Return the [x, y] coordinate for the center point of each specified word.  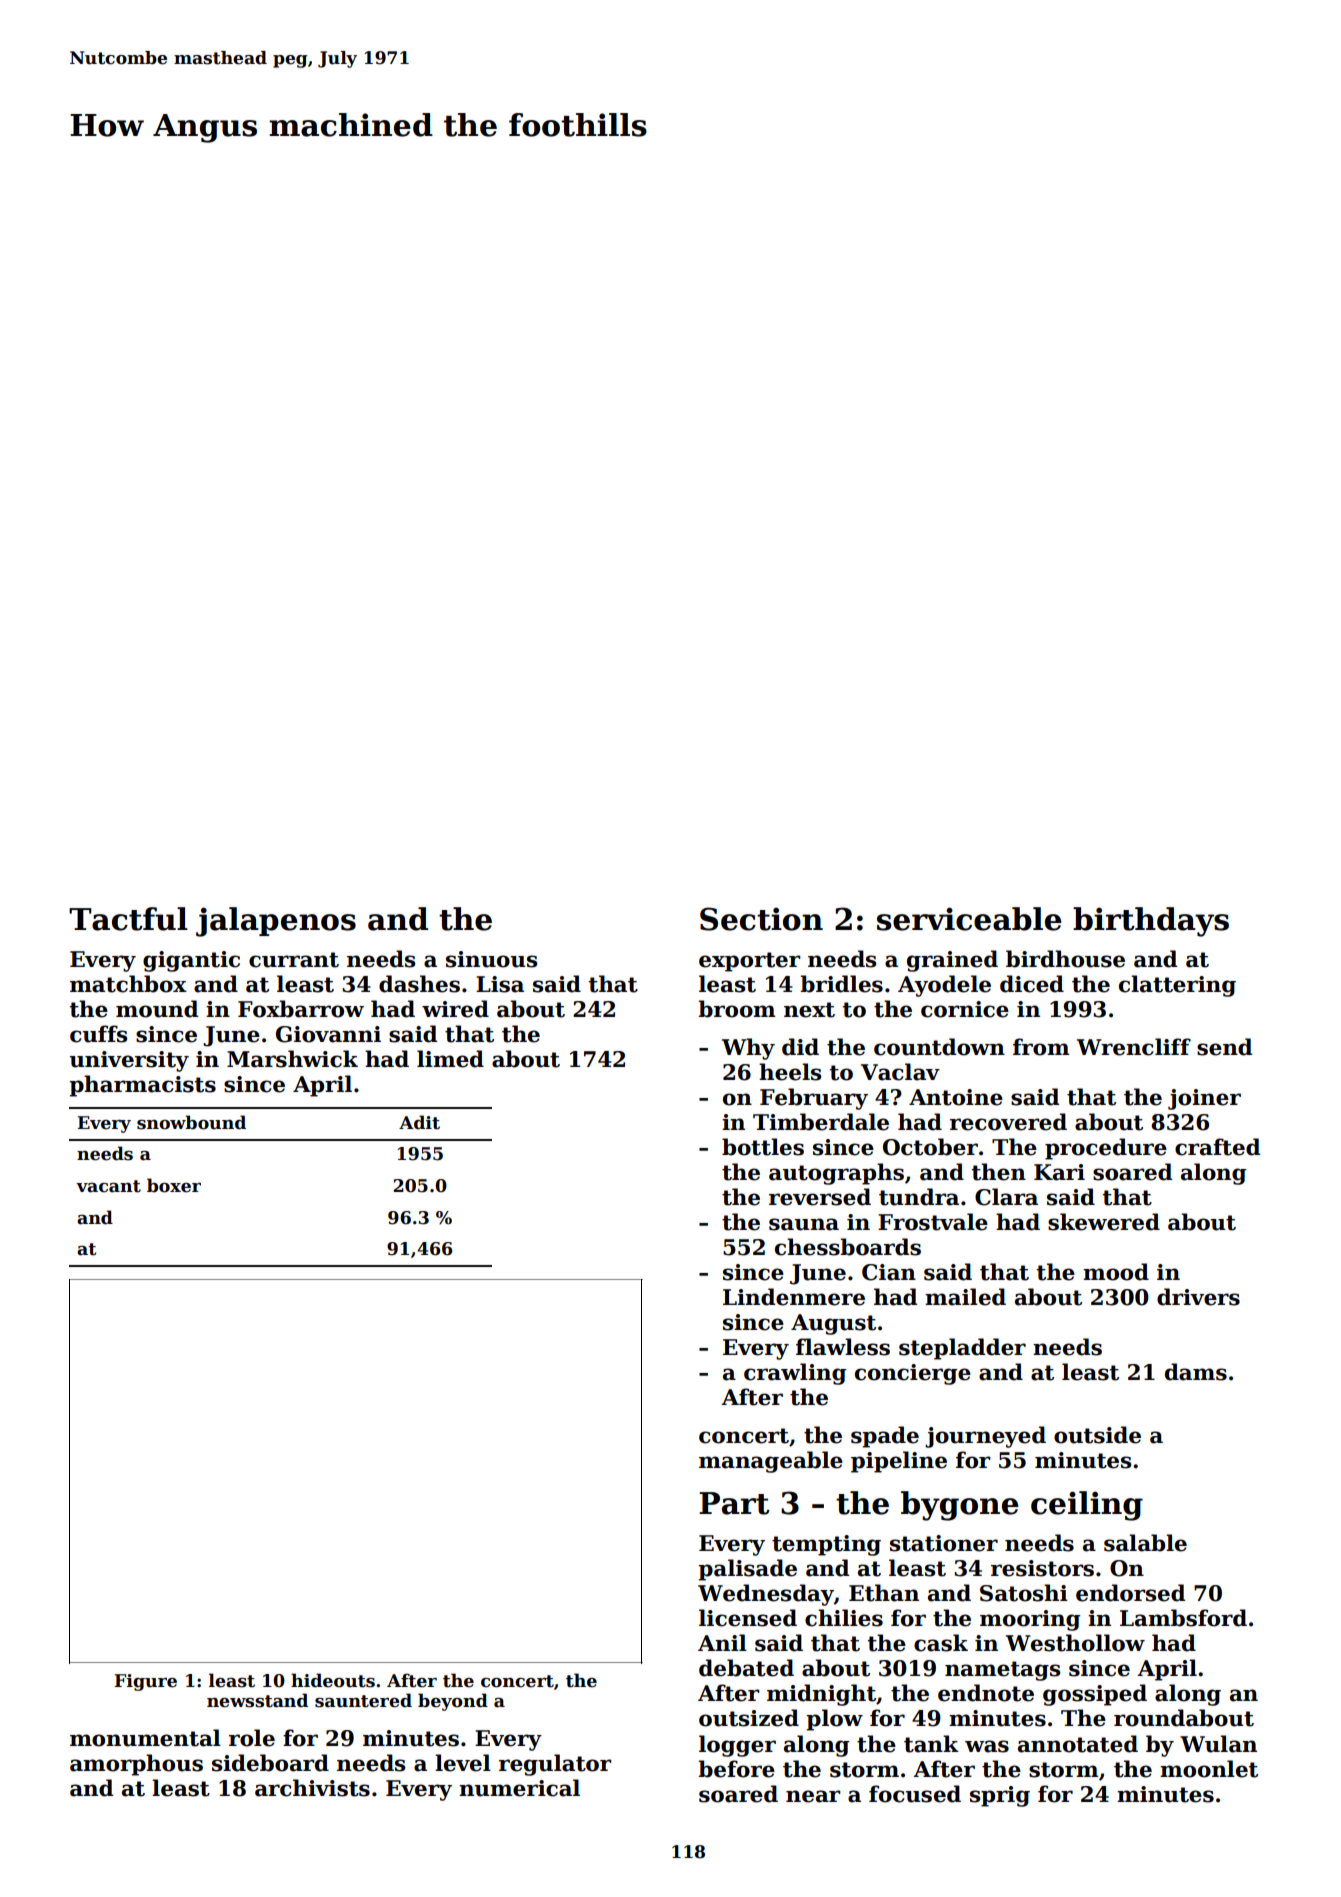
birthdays [1151, 922]
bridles [841, 984]
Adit [419, 1122]
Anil [722, 1642]
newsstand [257, 1700]
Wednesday [766, 1595]
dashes [419, 984]
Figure [145, 1682]
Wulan [1218, 1744]
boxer [174, 1185]
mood [1116, 1272]
